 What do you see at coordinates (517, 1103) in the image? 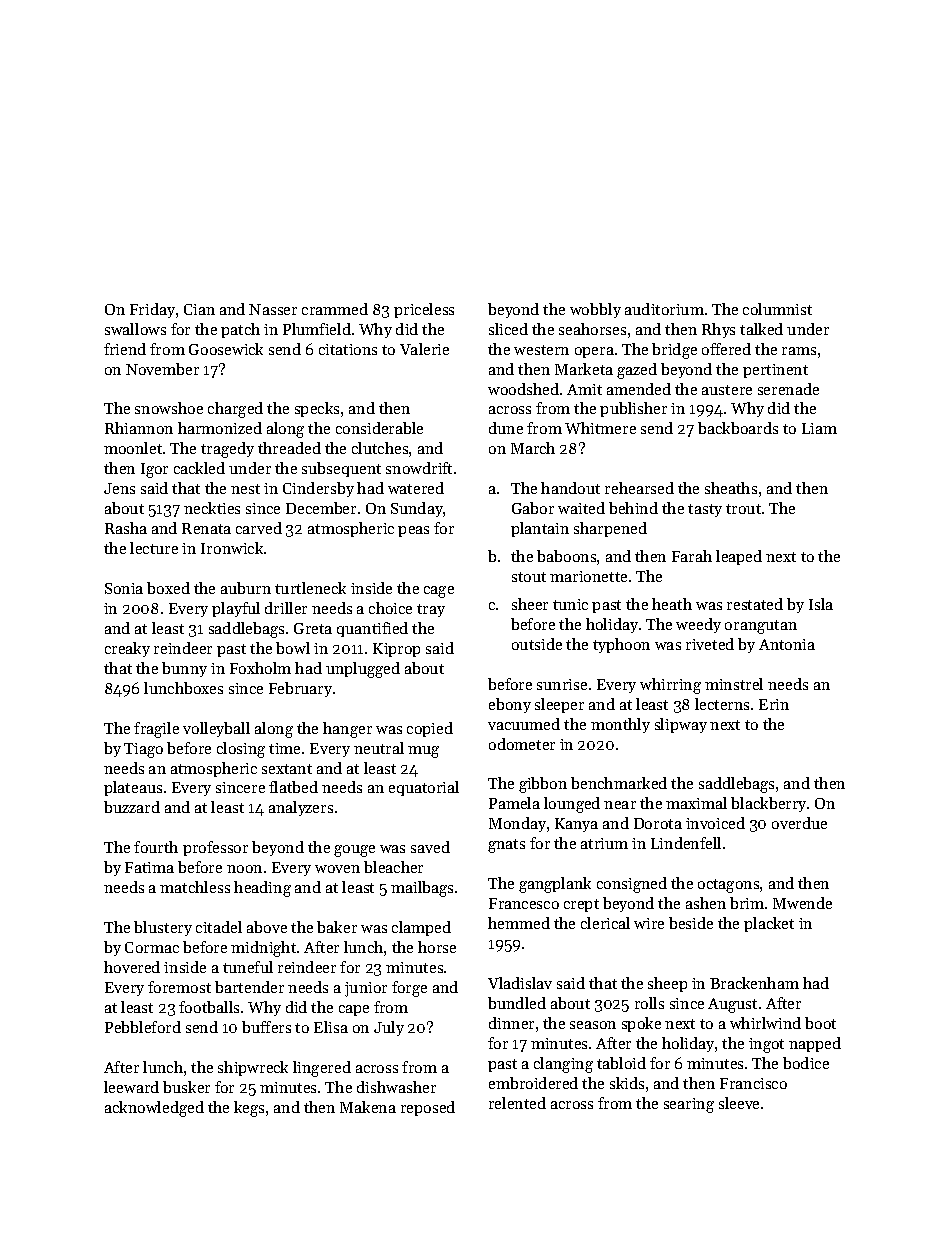
I see `relented` at bounding box center [517, 1103].
